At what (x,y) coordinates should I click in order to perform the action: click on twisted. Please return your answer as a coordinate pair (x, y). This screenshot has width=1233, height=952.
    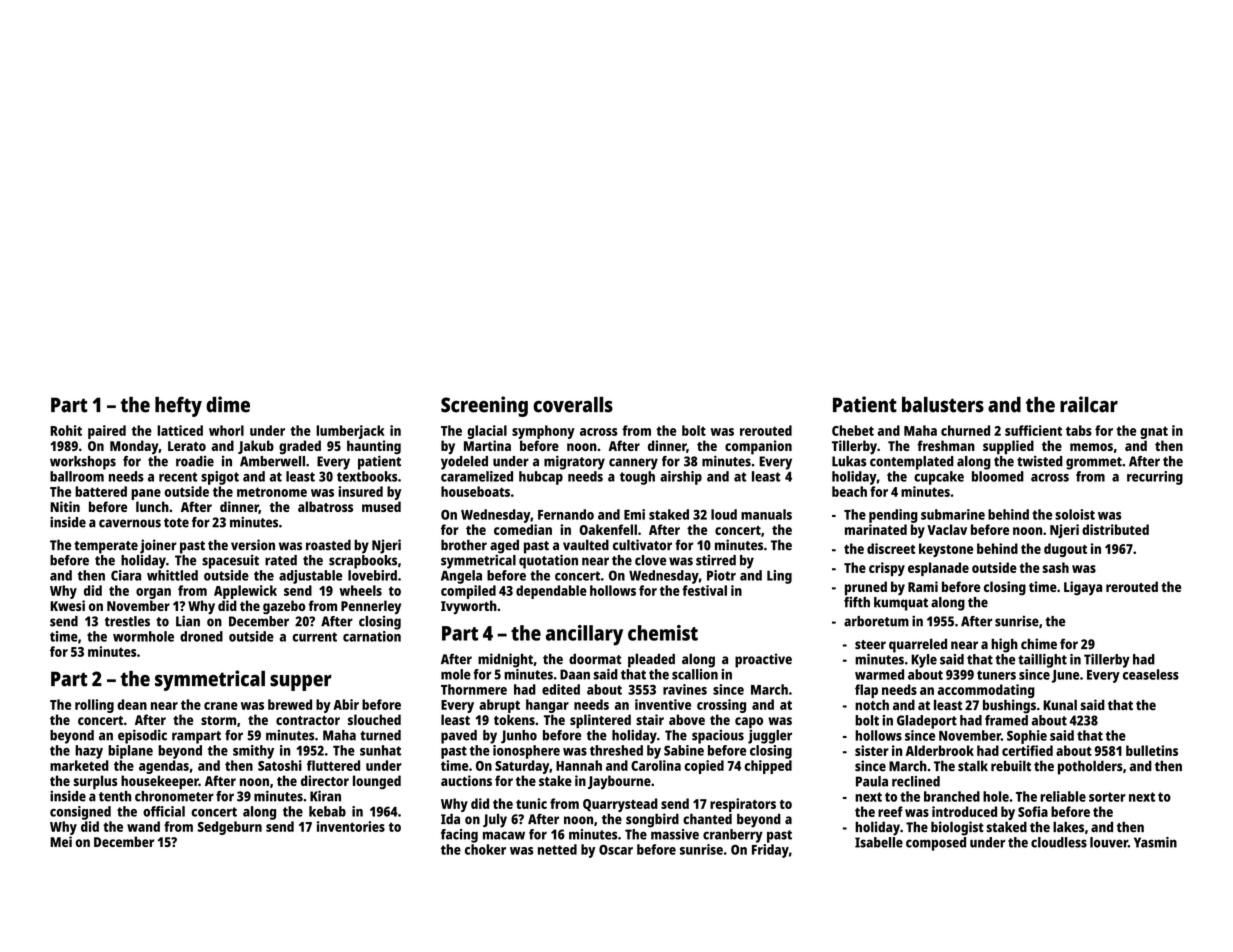
    Looking at the image, I should click on (1040, 461).
